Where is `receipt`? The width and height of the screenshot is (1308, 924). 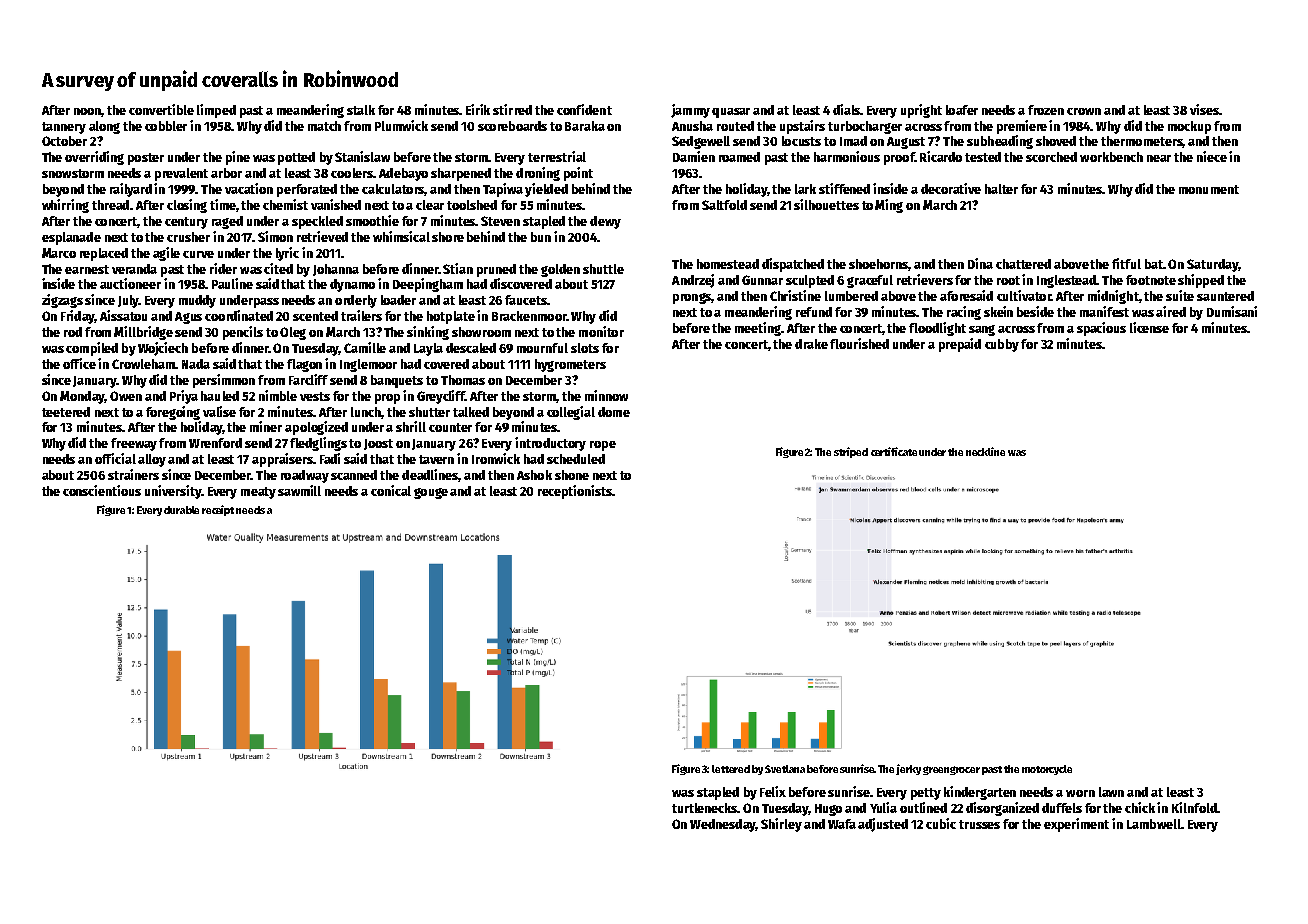 receipt is located at coordinates (218, 510).
